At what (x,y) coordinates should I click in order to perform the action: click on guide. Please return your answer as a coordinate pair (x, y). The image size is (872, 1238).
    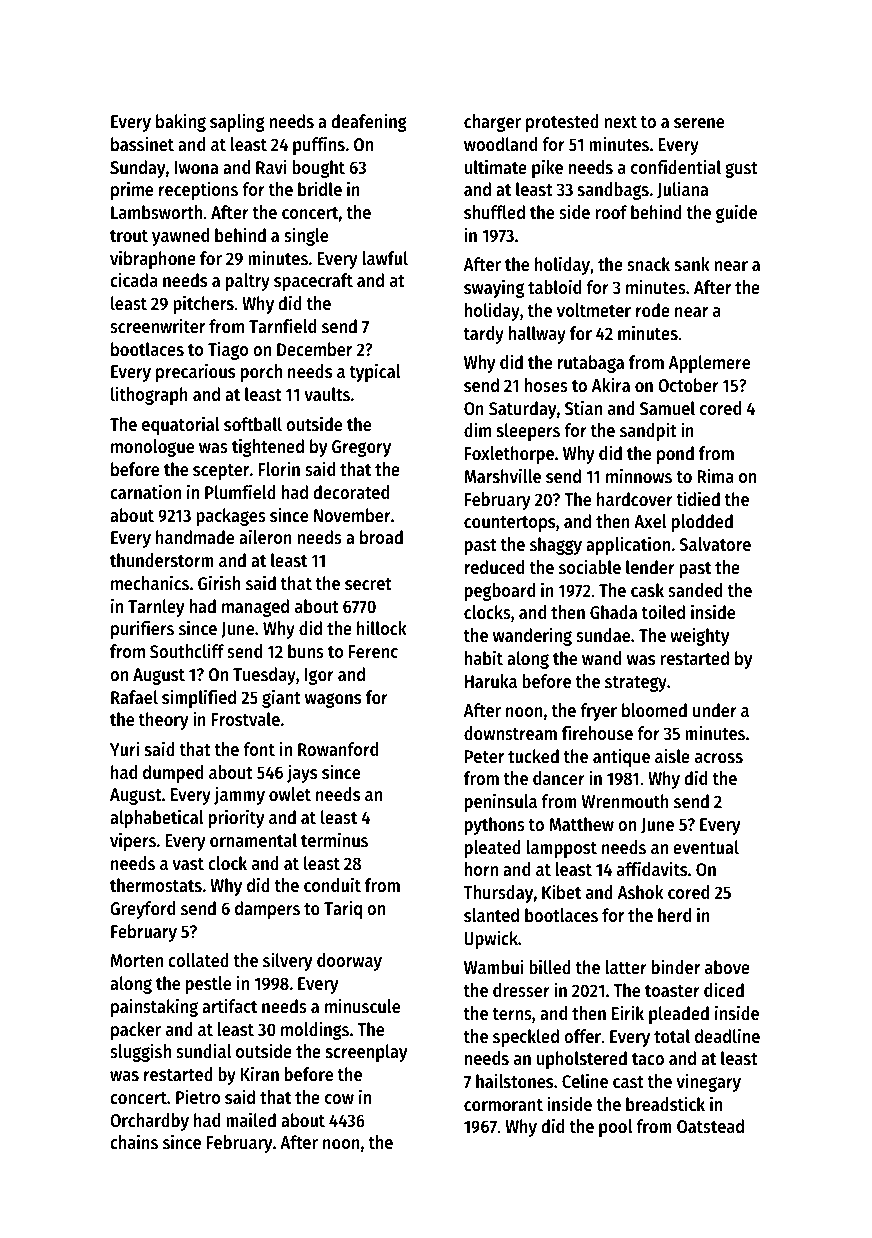
    Looking at the image, I should click on (736, 213).
